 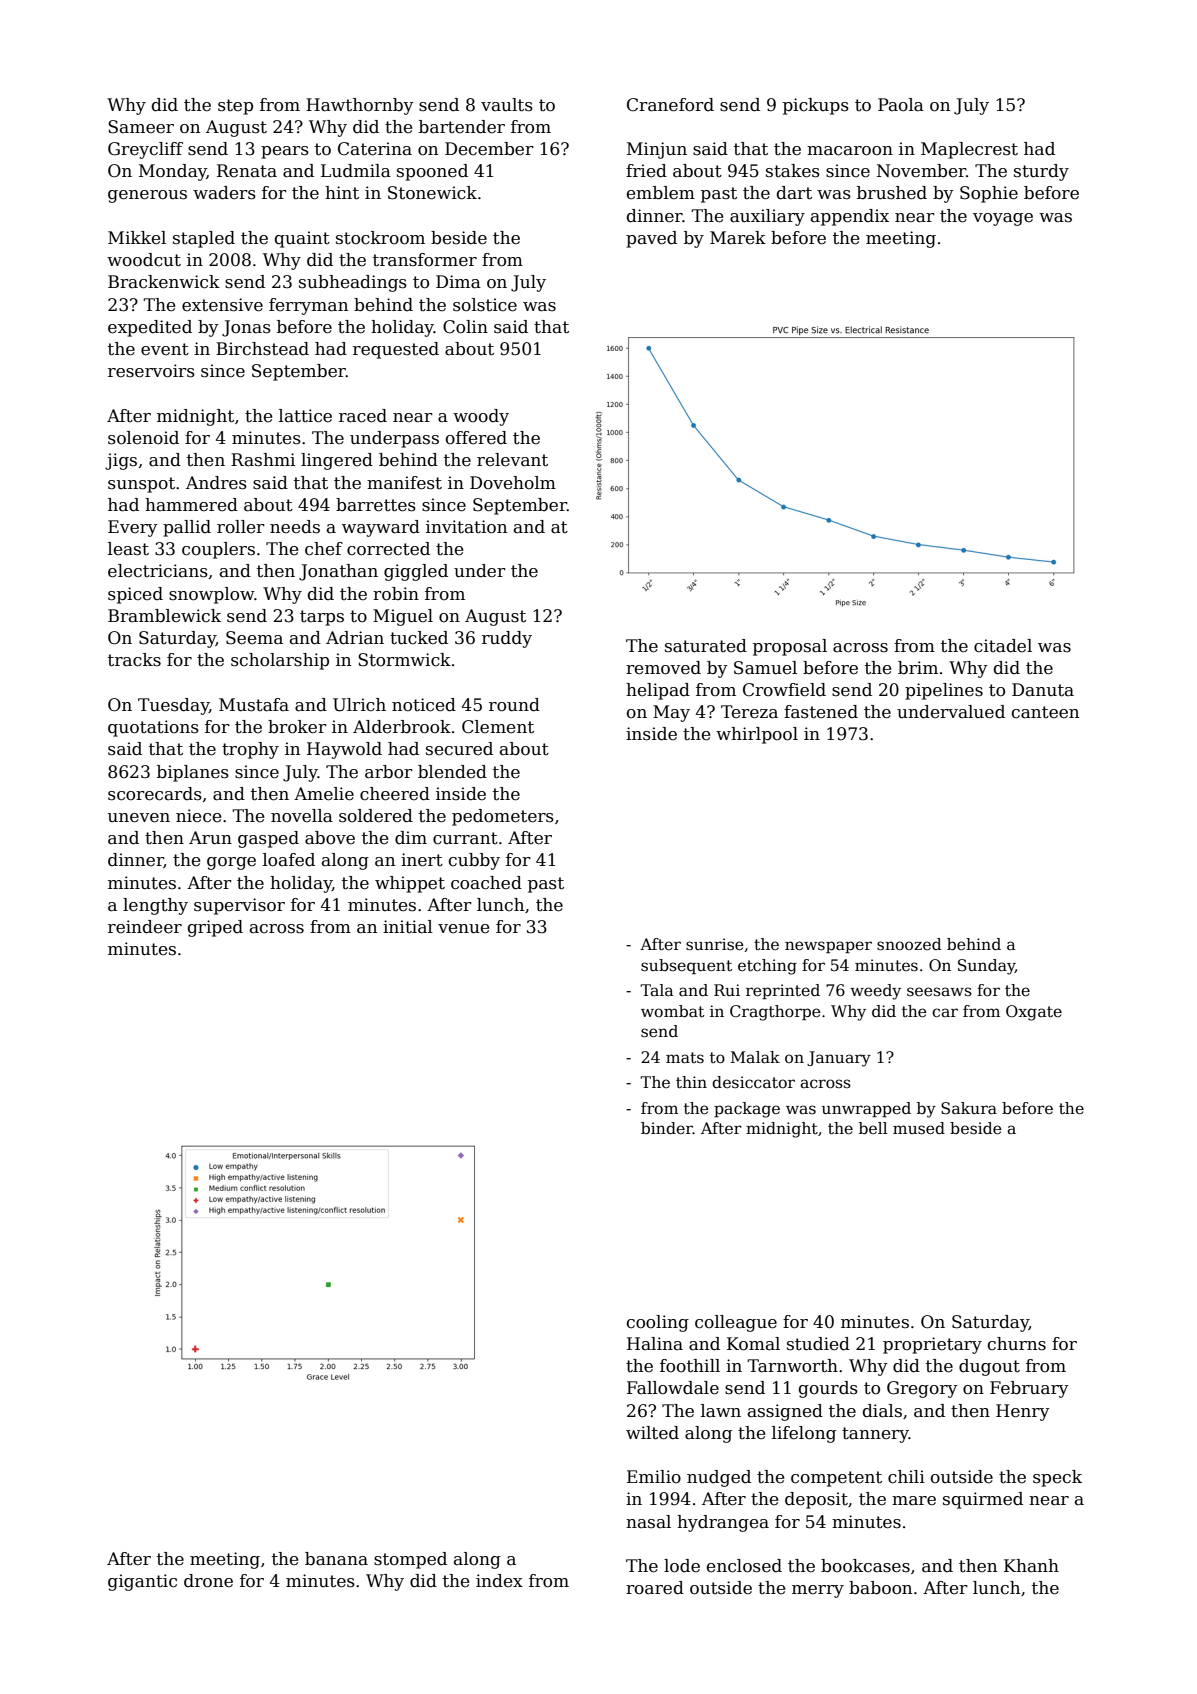 I want to click on macaroon, so click(x=850, y=151).
